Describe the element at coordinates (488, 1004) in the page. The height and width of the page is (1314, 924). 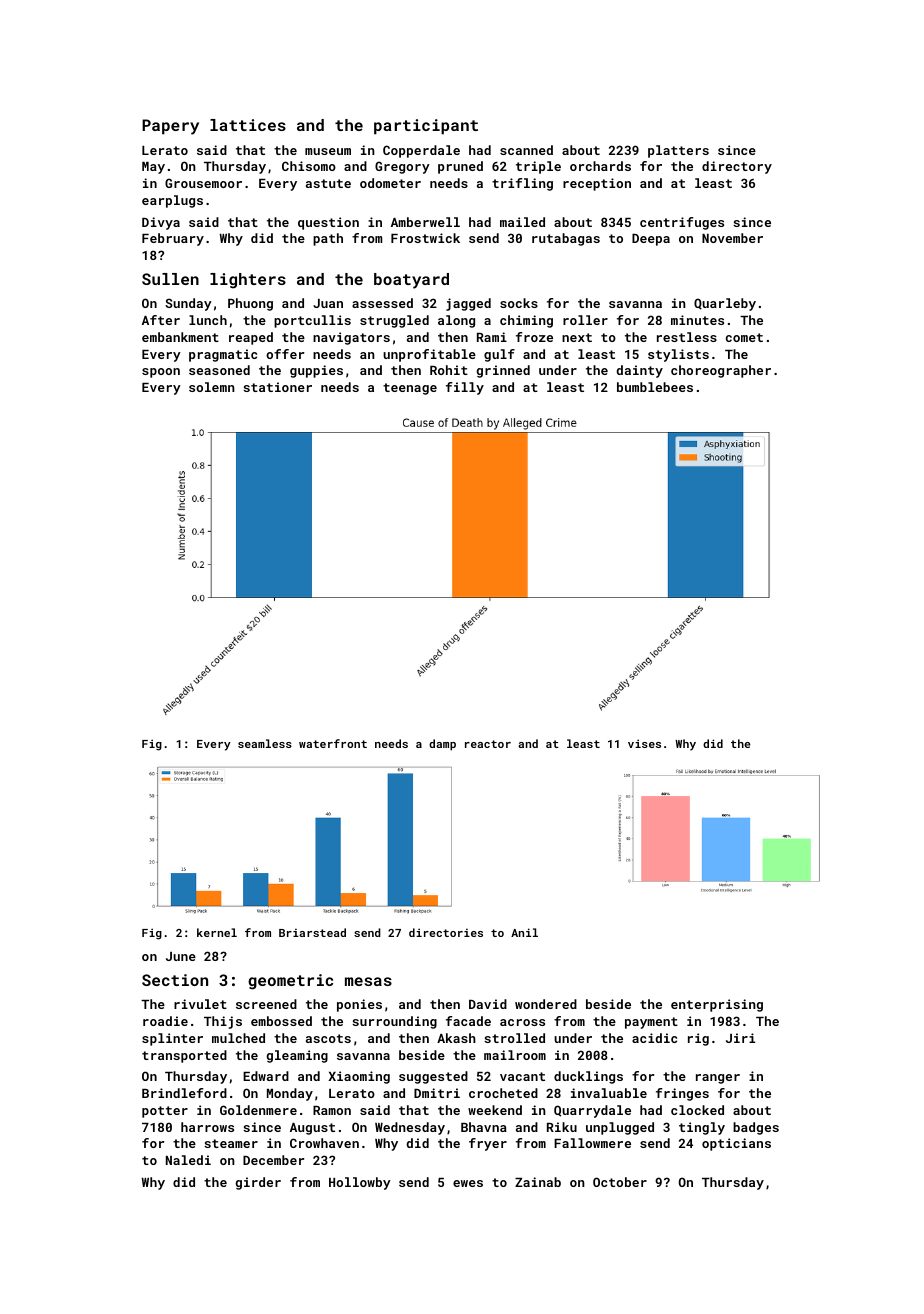
I see `David` at that location.
